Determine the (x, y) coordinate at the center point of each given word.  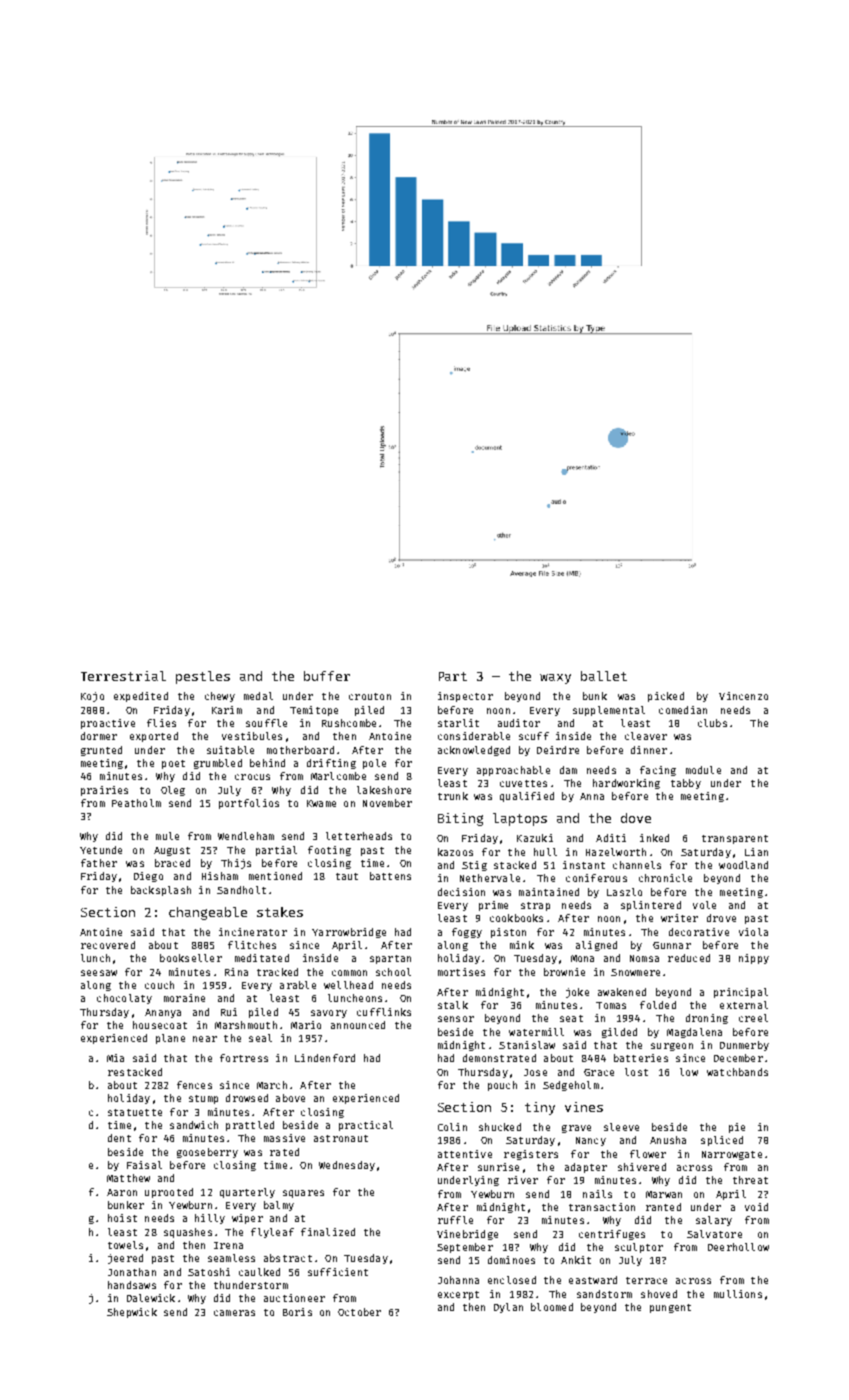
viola (753, 932)
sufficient (338, 1272)
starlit (458, 723)
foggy (467, 933)
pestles (203, 677)
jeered (125, 1259)
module (703, 770)
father (99, 863)
